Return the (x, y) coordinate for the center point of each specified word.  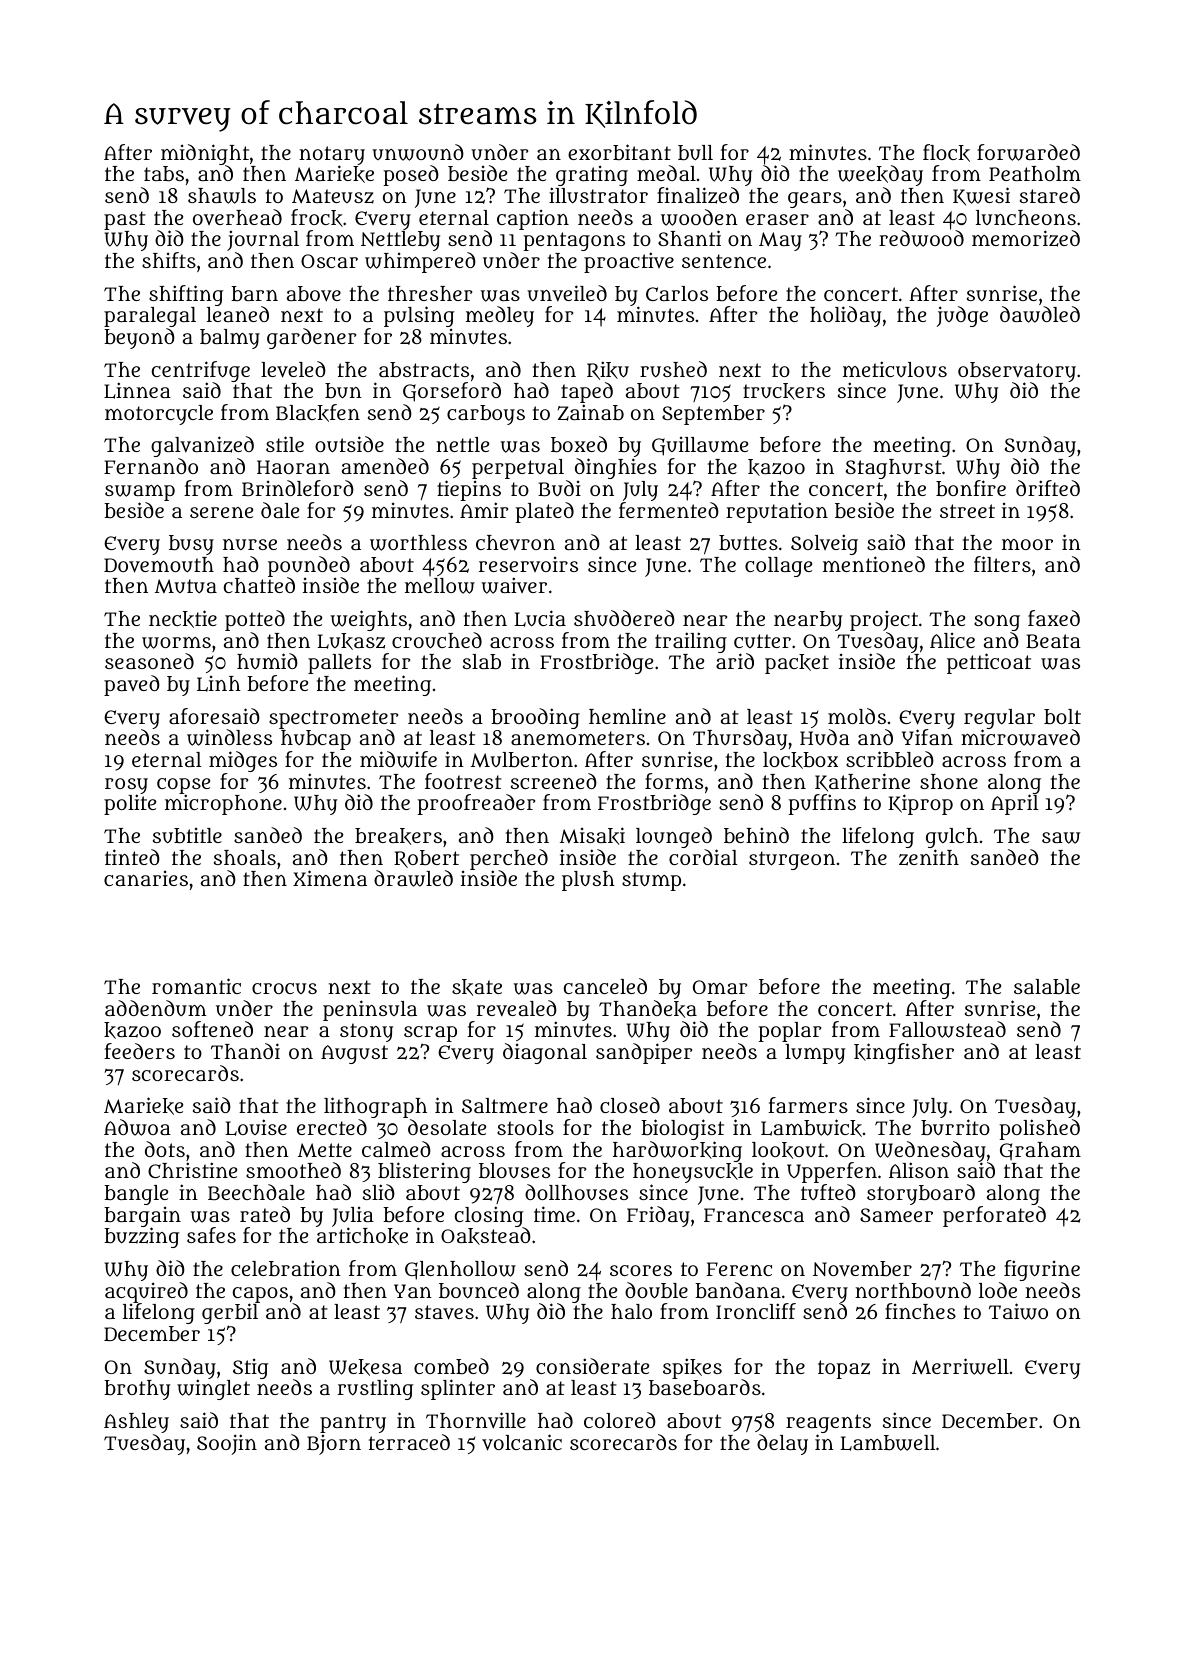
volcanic (522, 1442)
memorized (1026, 238)
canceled (605, 986)
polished (1040, 1129)
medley (500, 316)
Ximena (330, 878)
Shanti (689, 238)
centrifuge (201, 372)
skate (477, 987)
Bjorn (334, 1444)
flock (946, 153)
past (125, 220)
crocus (284, 988)
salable (1047, 986)
